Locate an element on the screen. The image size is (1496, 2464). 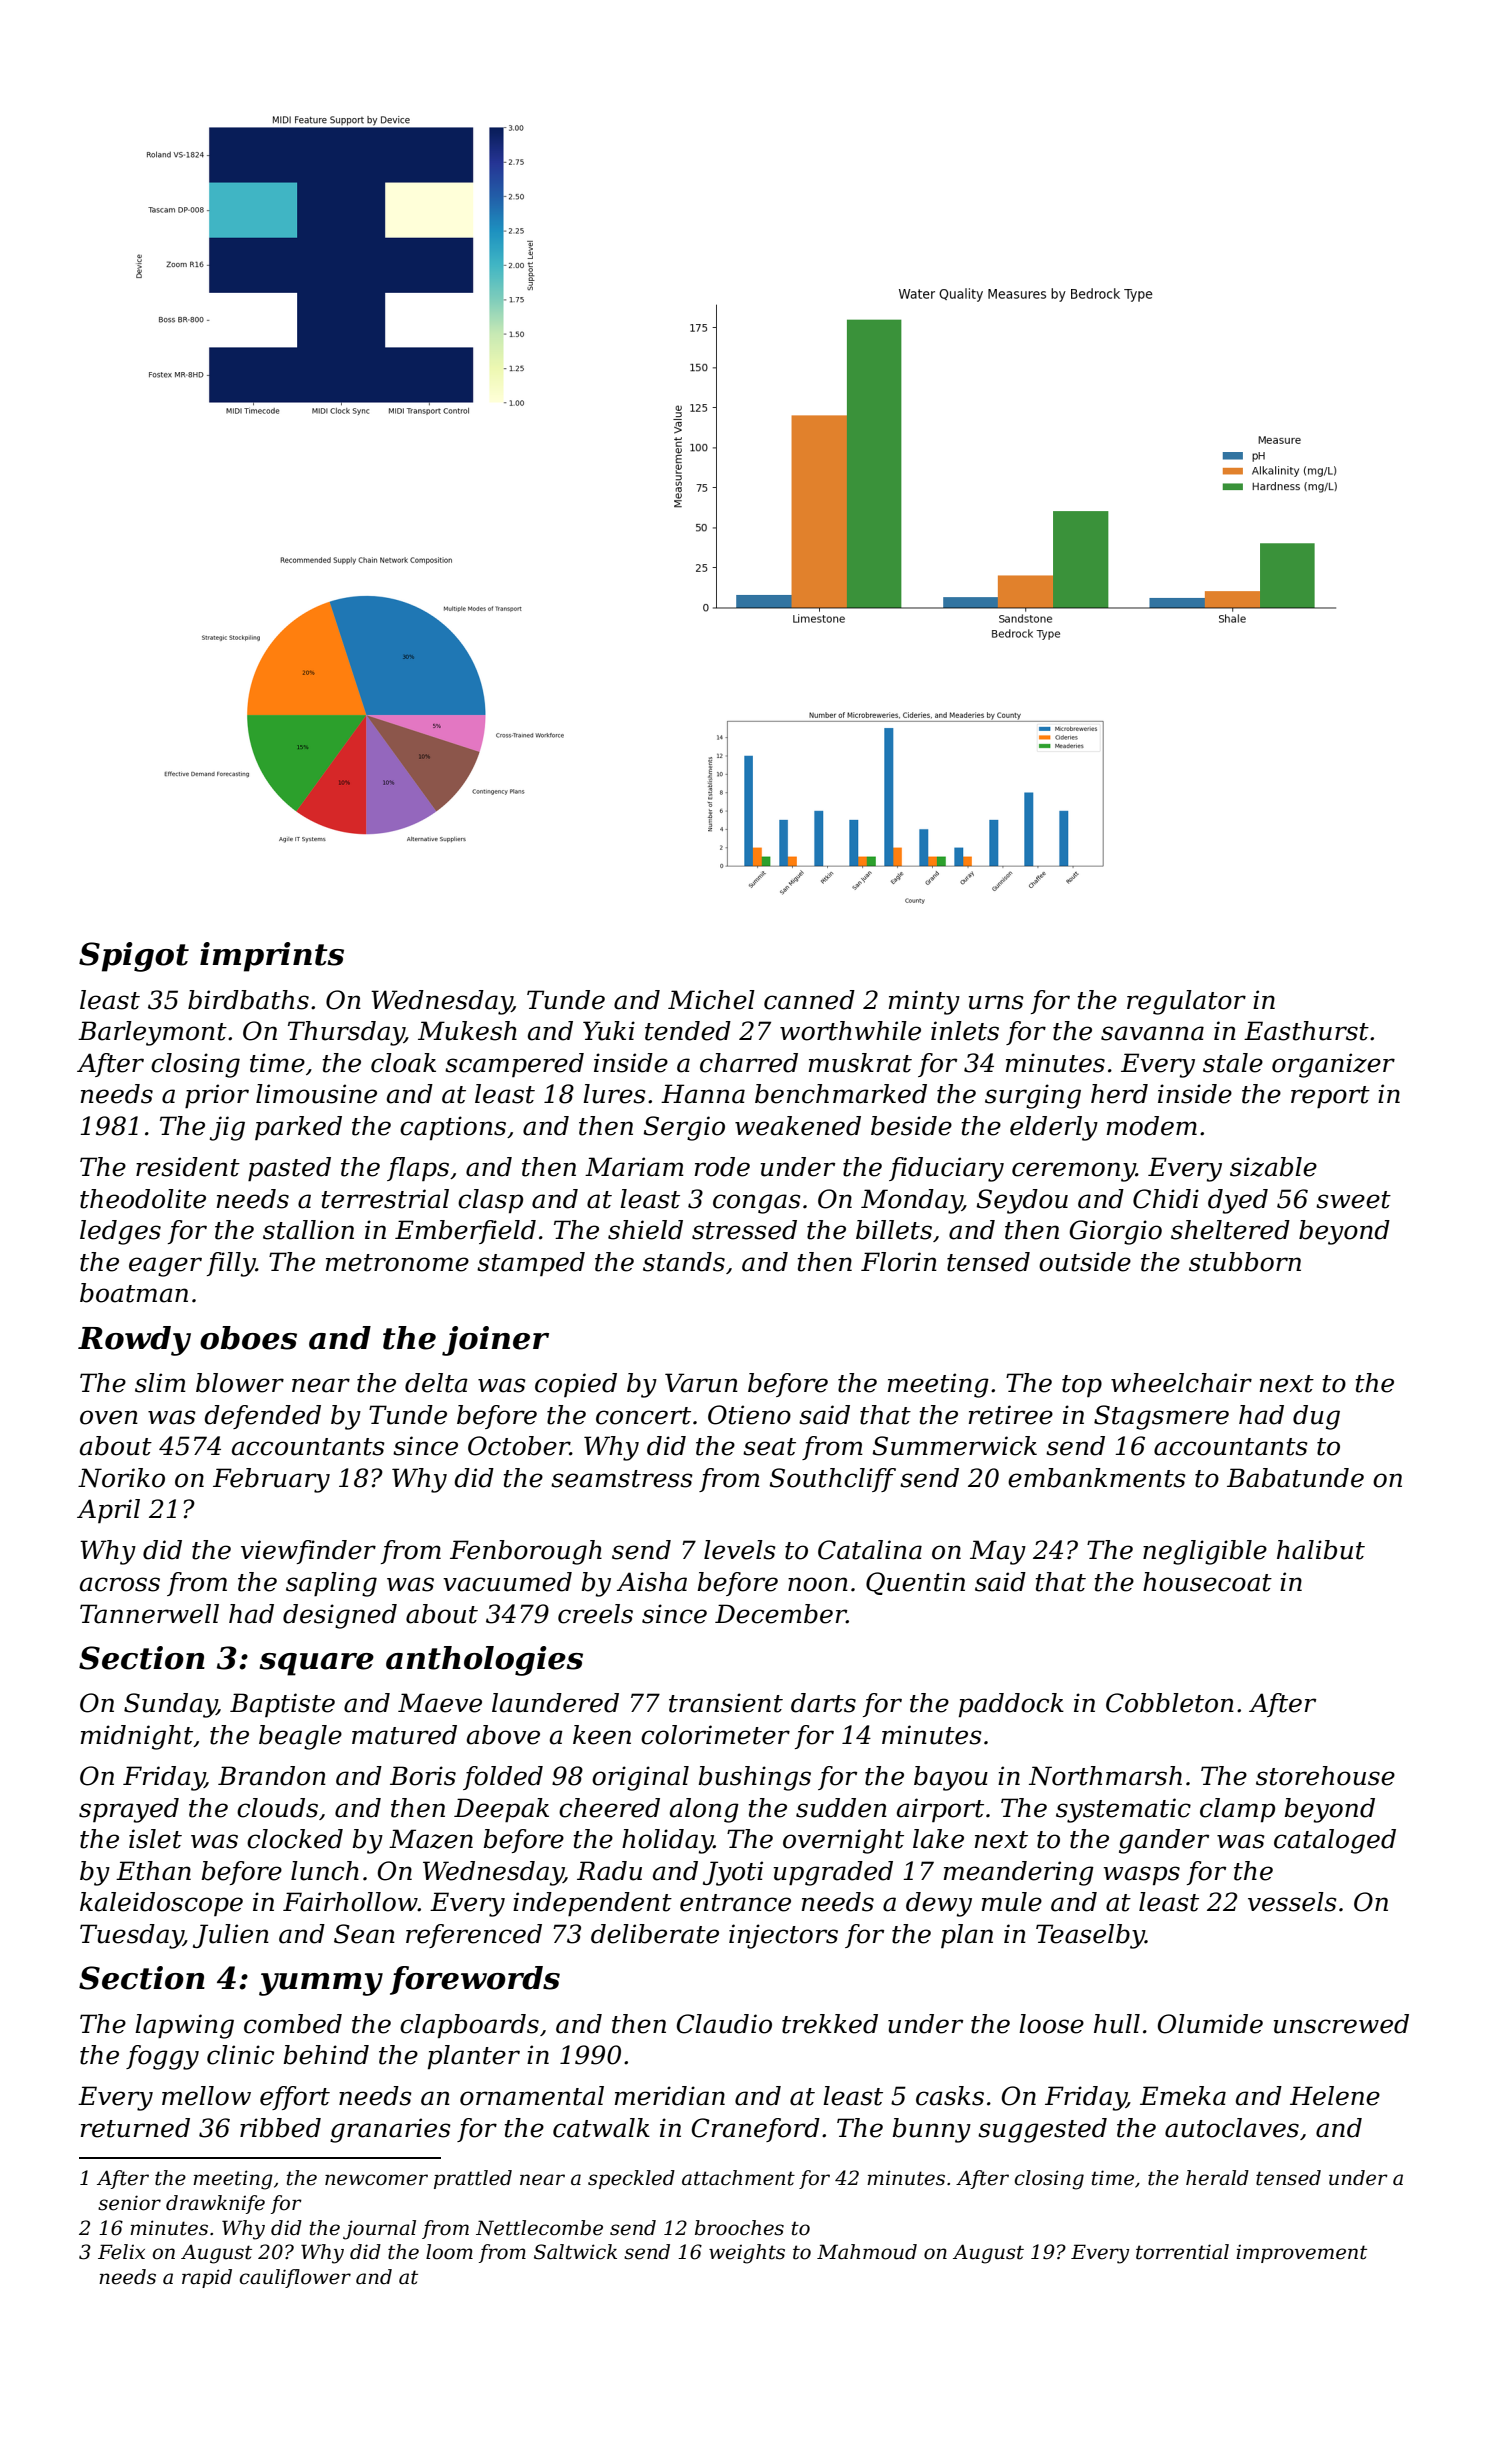
keen is located at coordinates (602, 1735).
